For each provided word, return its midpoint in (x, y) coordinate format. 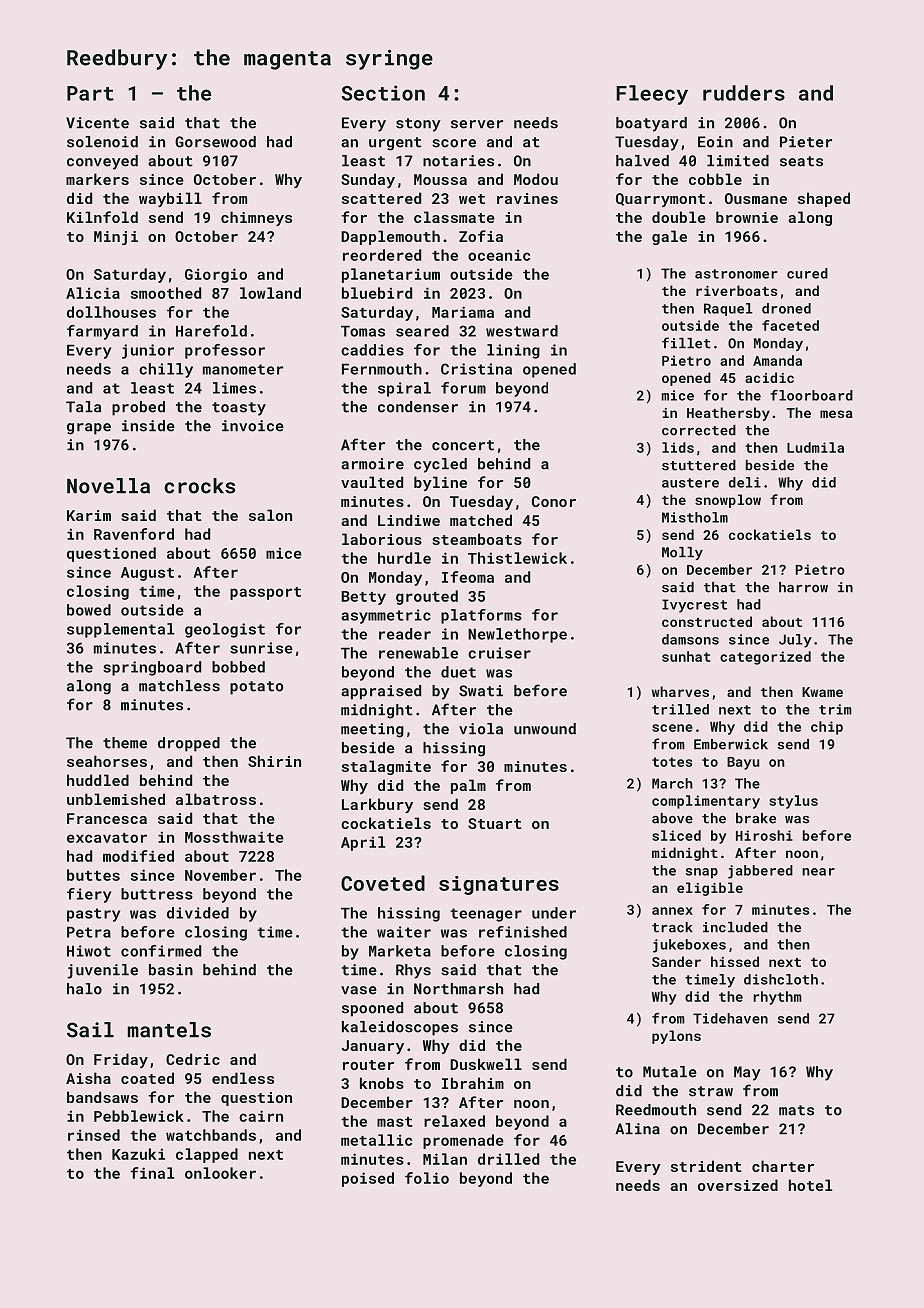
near (818, 872)
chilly (166, 370)
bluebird (377, 293)
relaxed (454, 1121)
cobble (715, 179)
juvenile (102, 971)
